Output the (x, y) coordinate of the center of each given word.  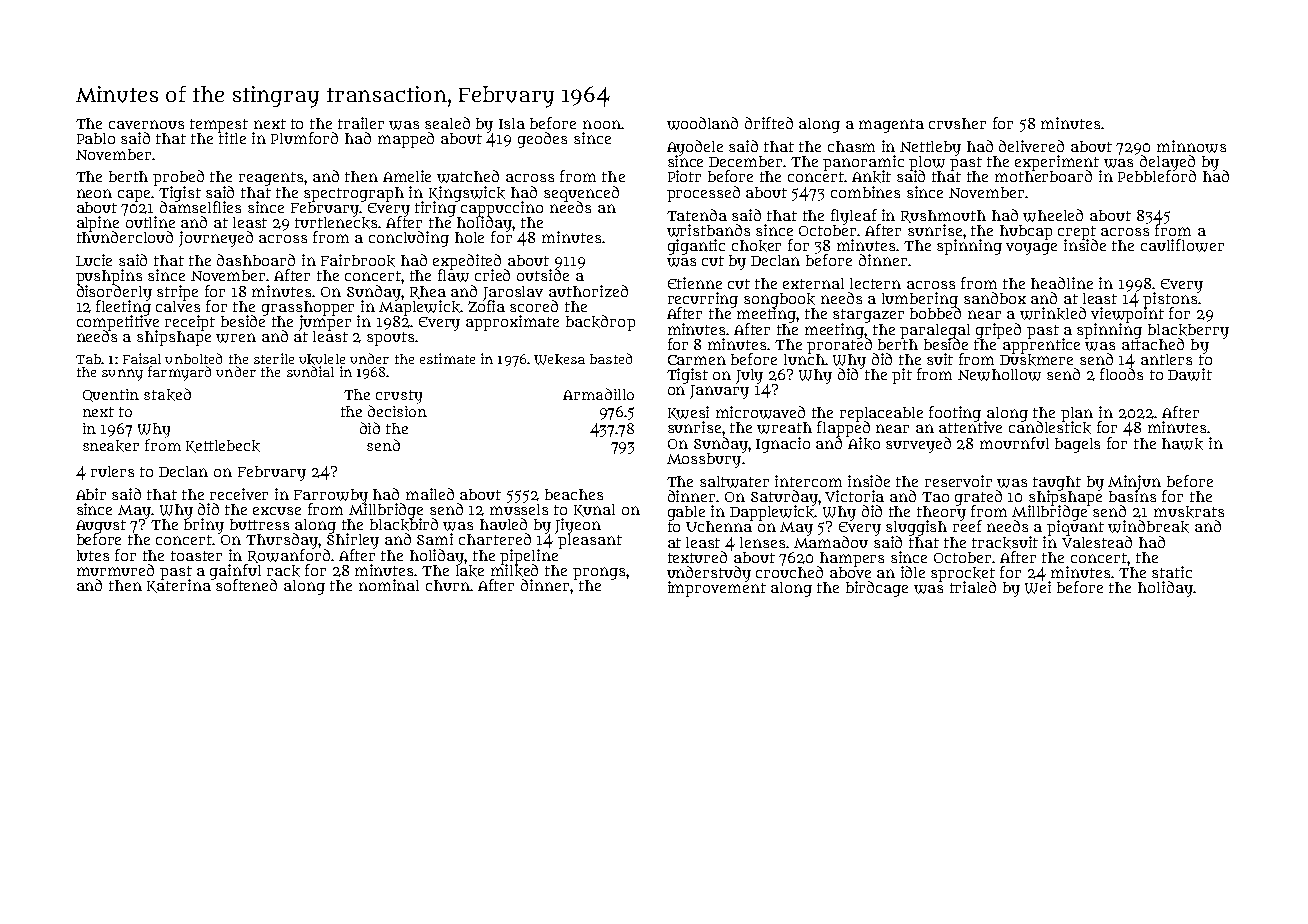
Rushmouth (943, 216)
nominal (389, 585)
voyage (1031, 249)
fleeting (123, 307)
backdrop (600, 323)
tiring (436, 209)
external (813, 283)
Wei (1038, 587)
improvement (717, 589)
